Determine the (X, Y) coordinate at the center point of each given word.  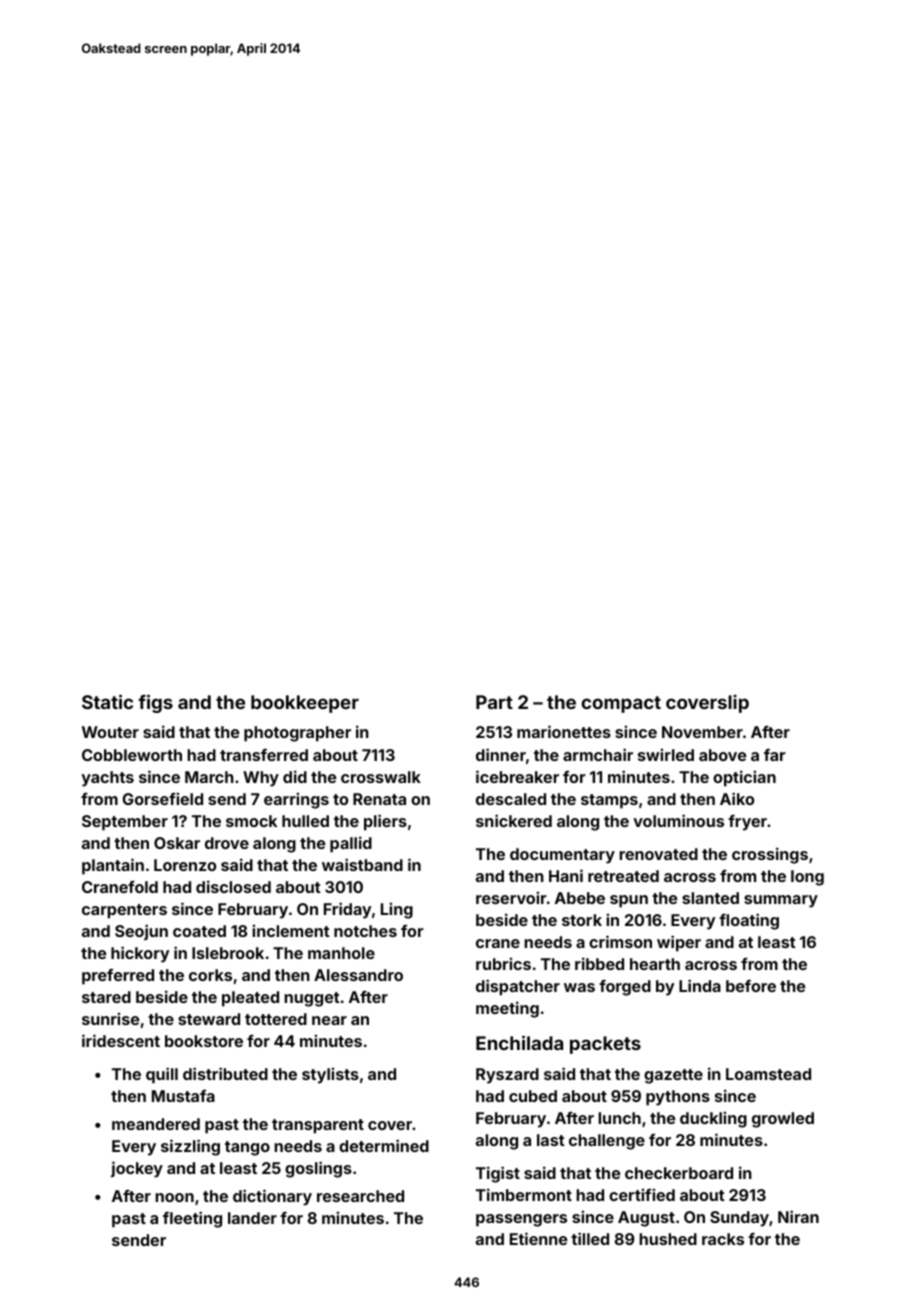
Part (494, 702)
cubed (533, 1096)
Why (261, 779)
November (702, 732)
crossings (770, 855)
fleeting (192, 1219)
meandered (156, 1124)
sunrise (110, 1018)
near (329, 1020)
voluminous (678, 820)
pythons (678, 1098)
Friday (347, 910)
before (751, 985)
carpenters (124, 911)
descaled (511, 799)
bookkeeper (305, 704)
